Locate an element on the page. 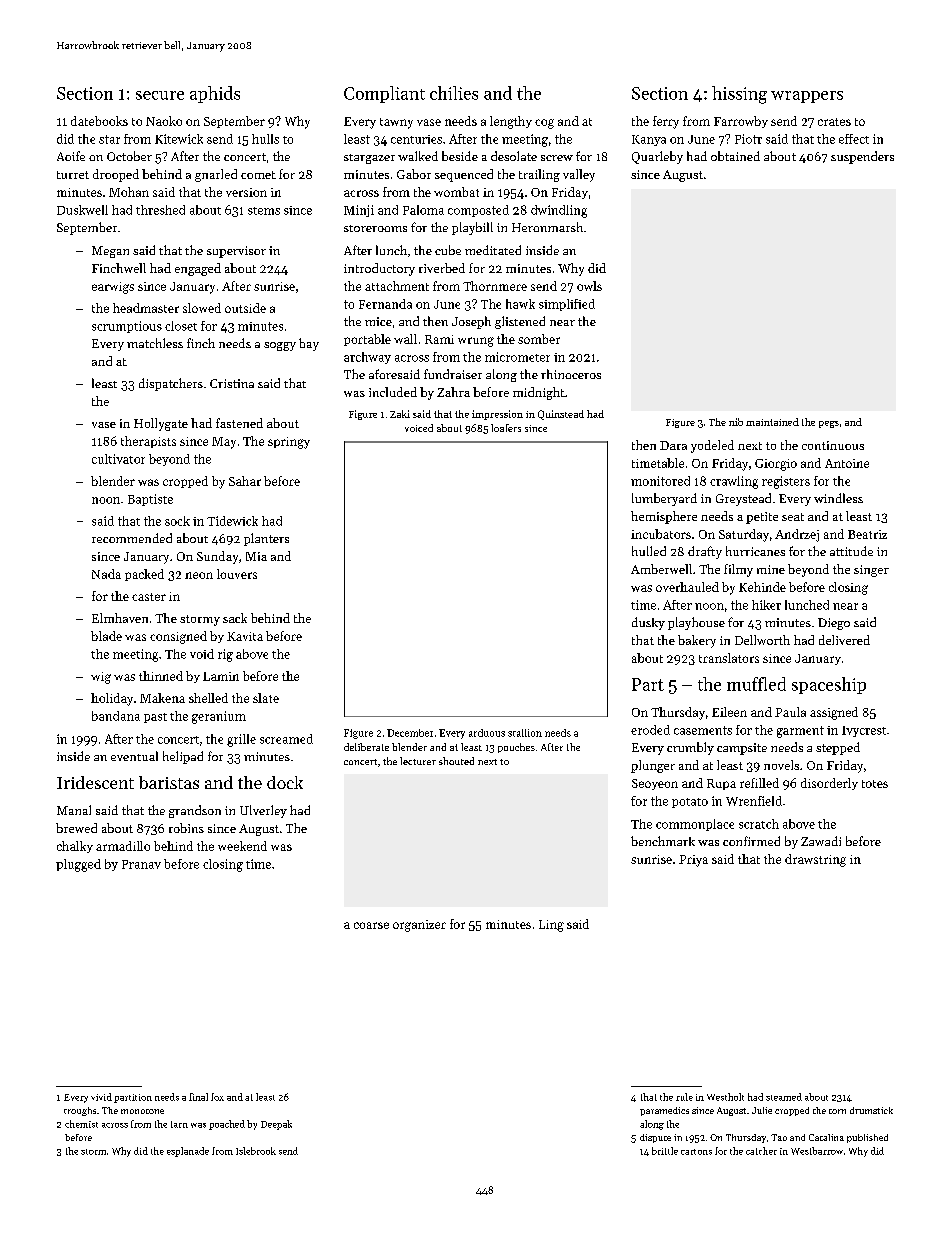 This page has height=1233, width=952. gnarled is located at coordinates (216, 175).
